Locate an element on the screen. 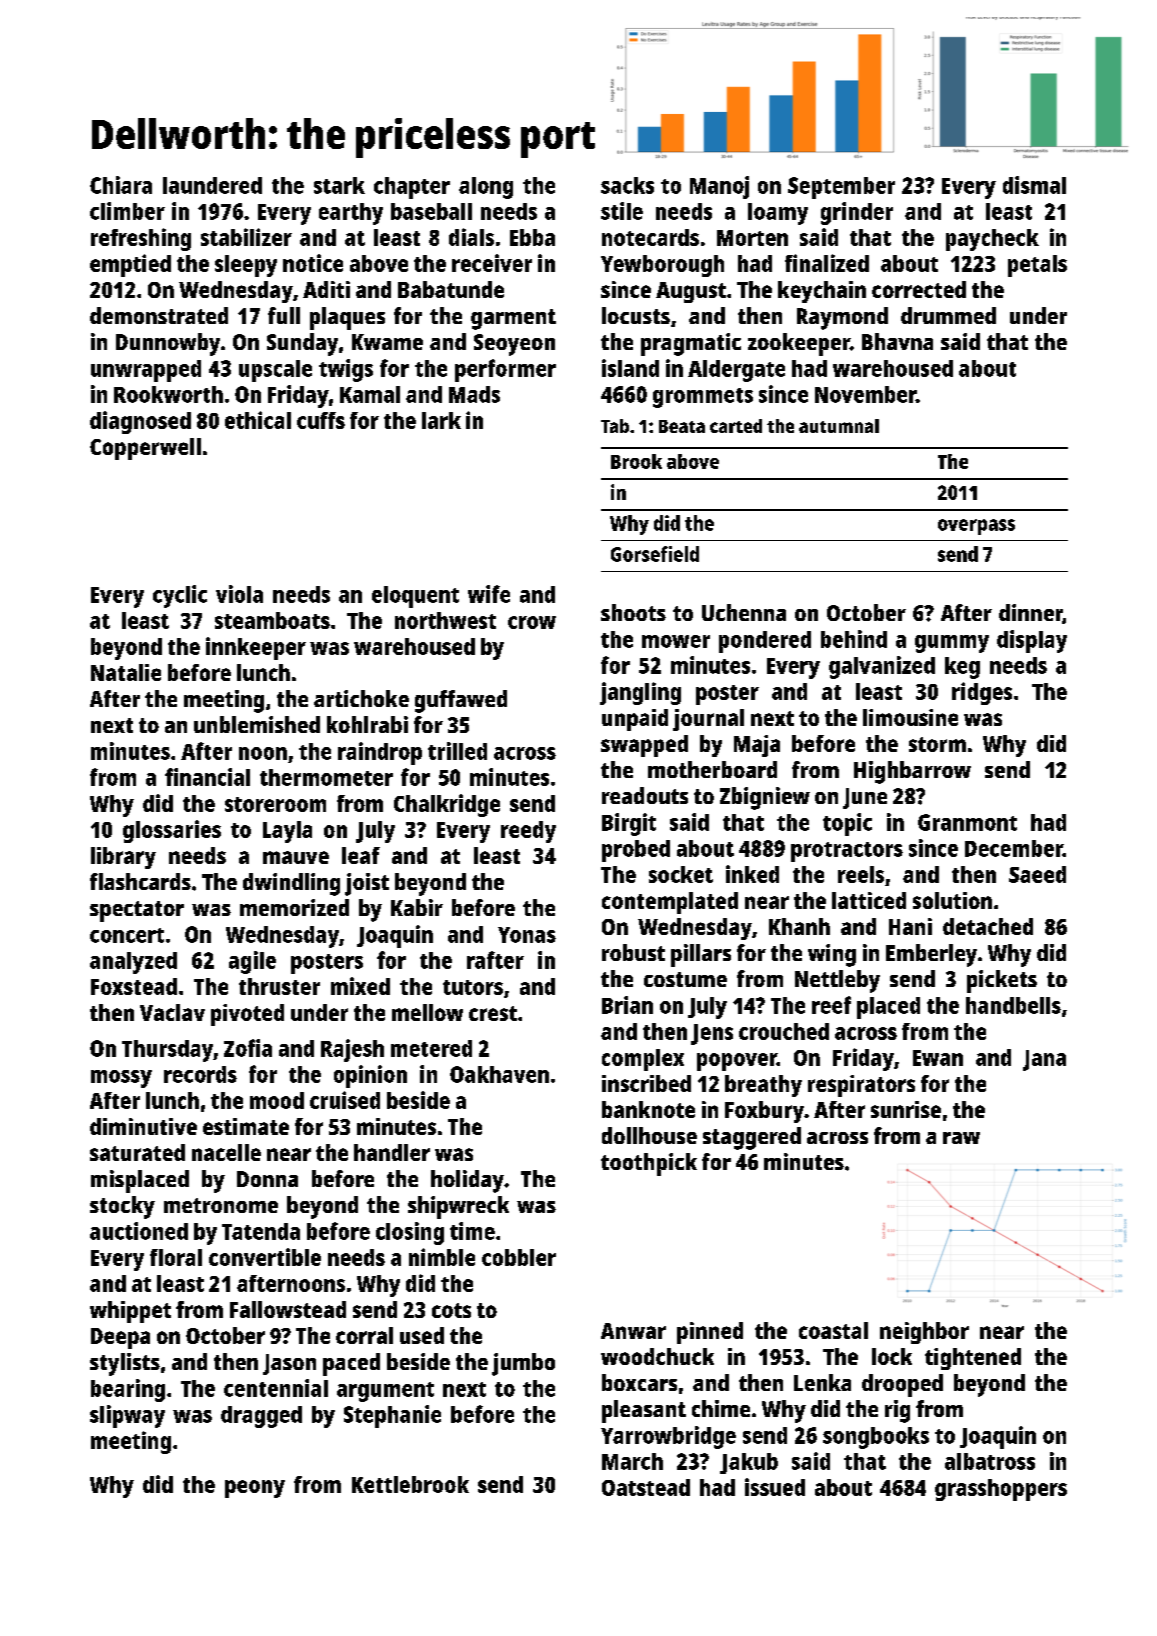  Jason is located at coordinates (289, 1364).
